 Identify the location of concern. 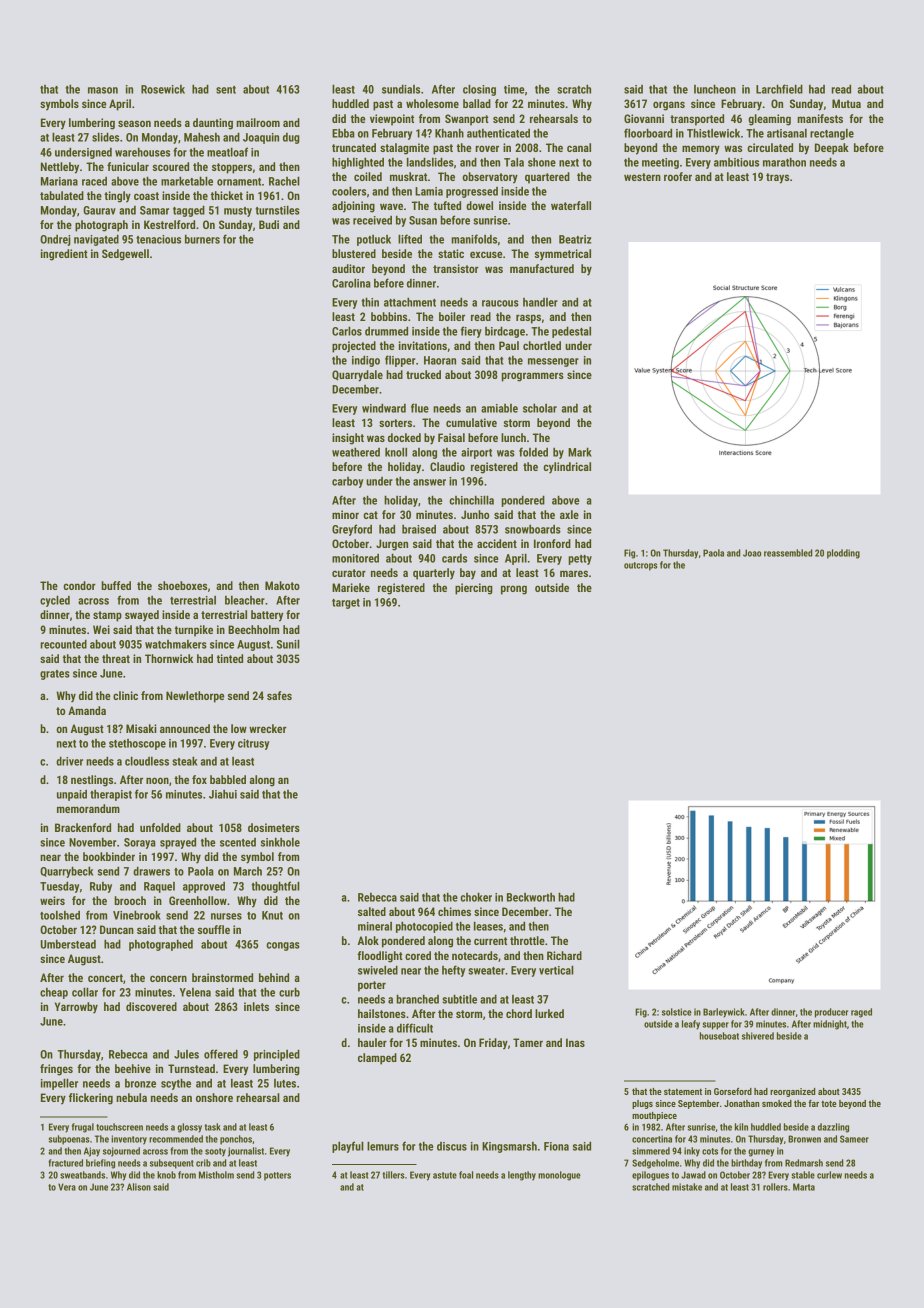
(168, 978).
